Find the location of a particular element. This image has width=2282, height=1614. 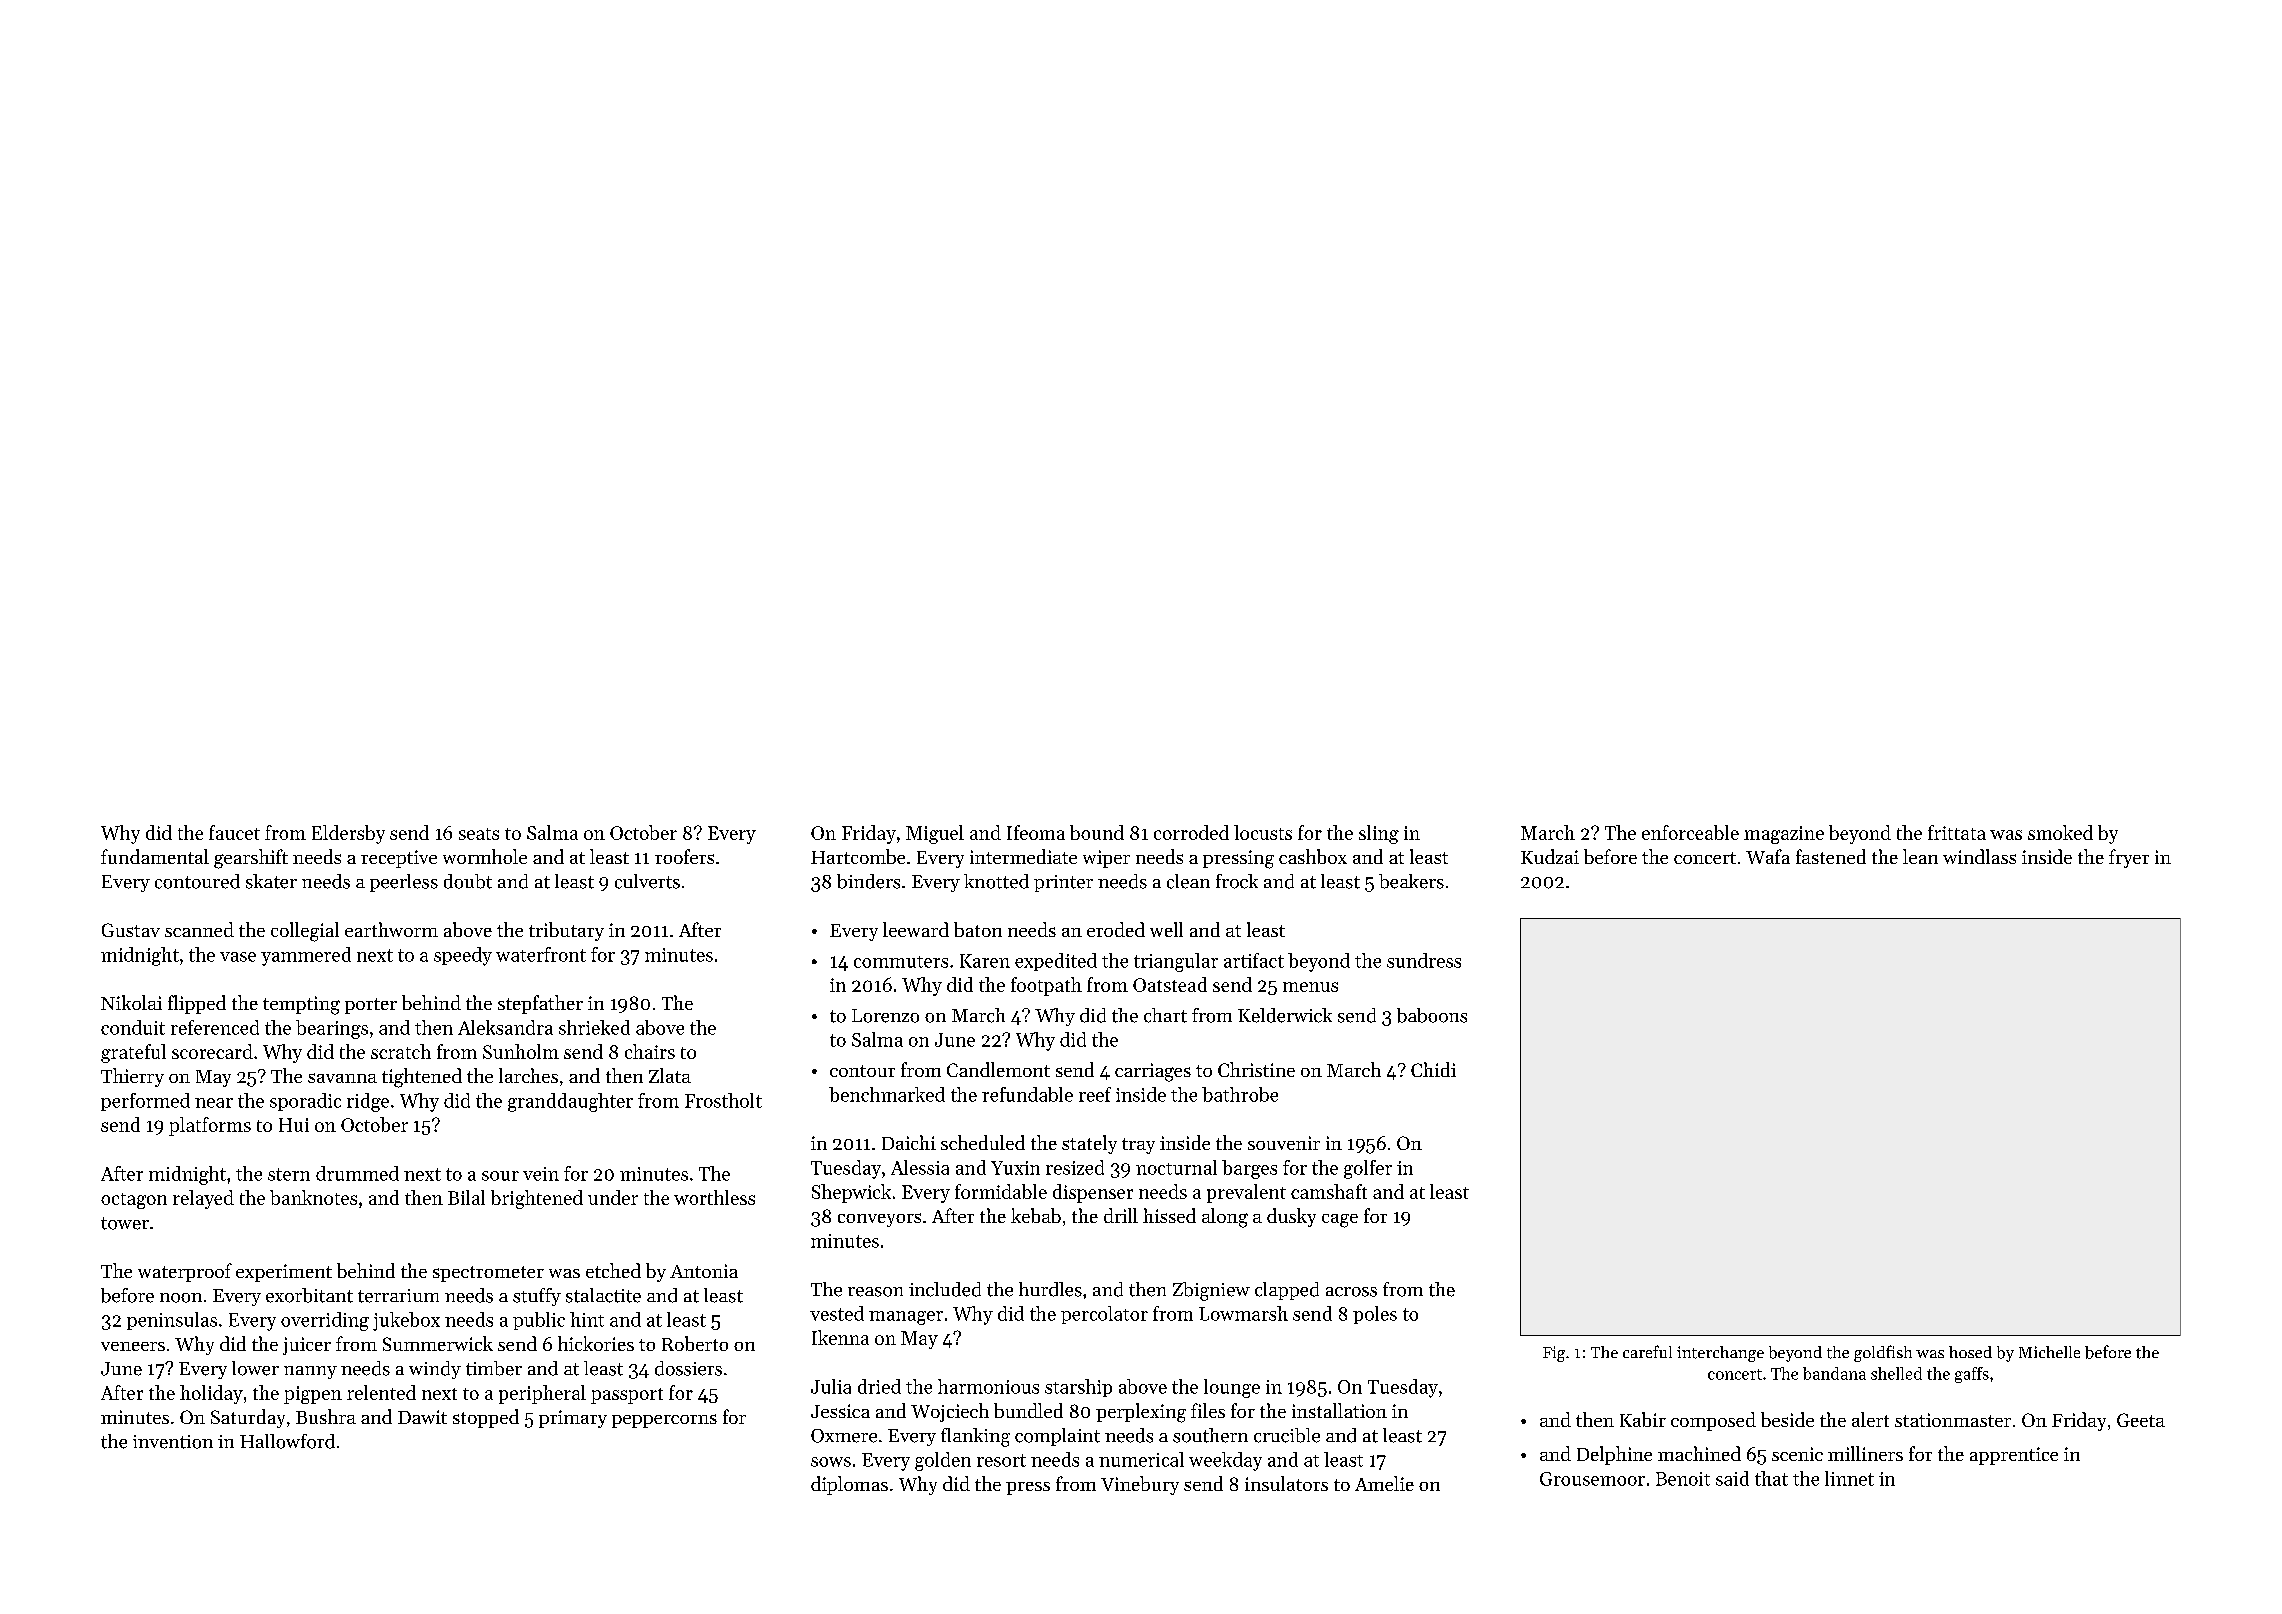

hosed is located at coordinates (1970, 1352).
